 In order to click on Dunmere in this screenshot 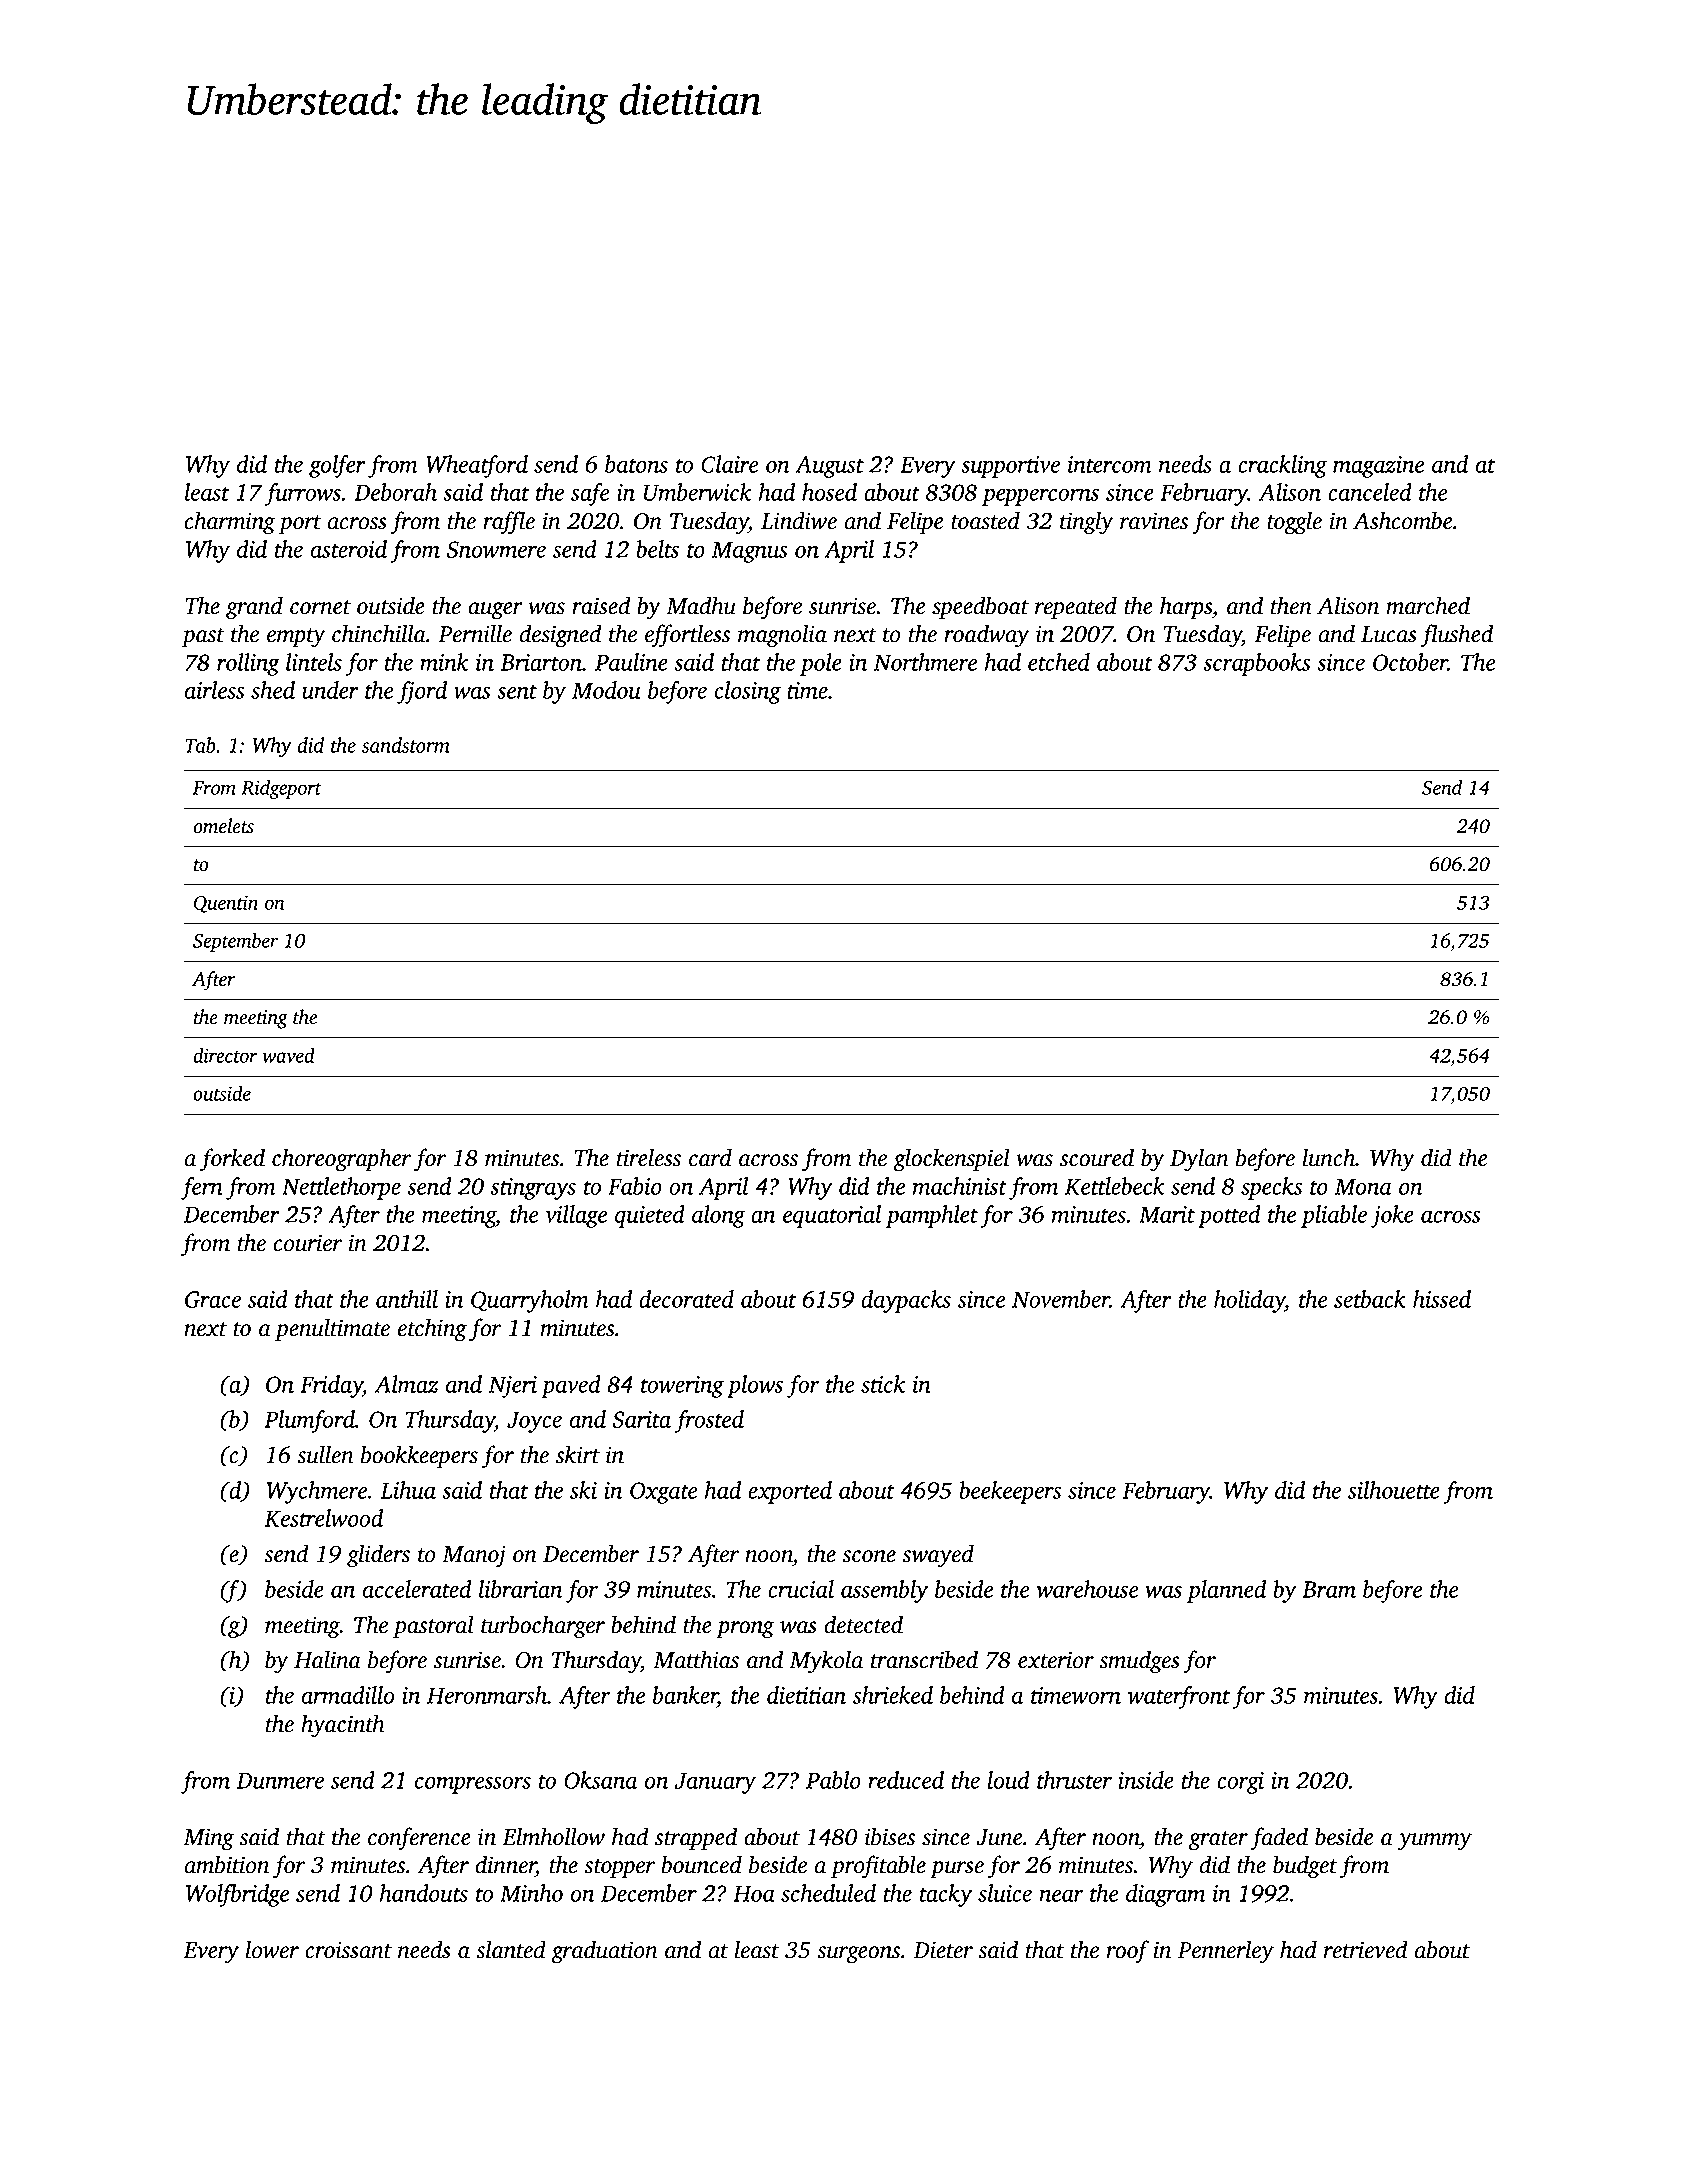, I will do `click(280, 1780)`.
